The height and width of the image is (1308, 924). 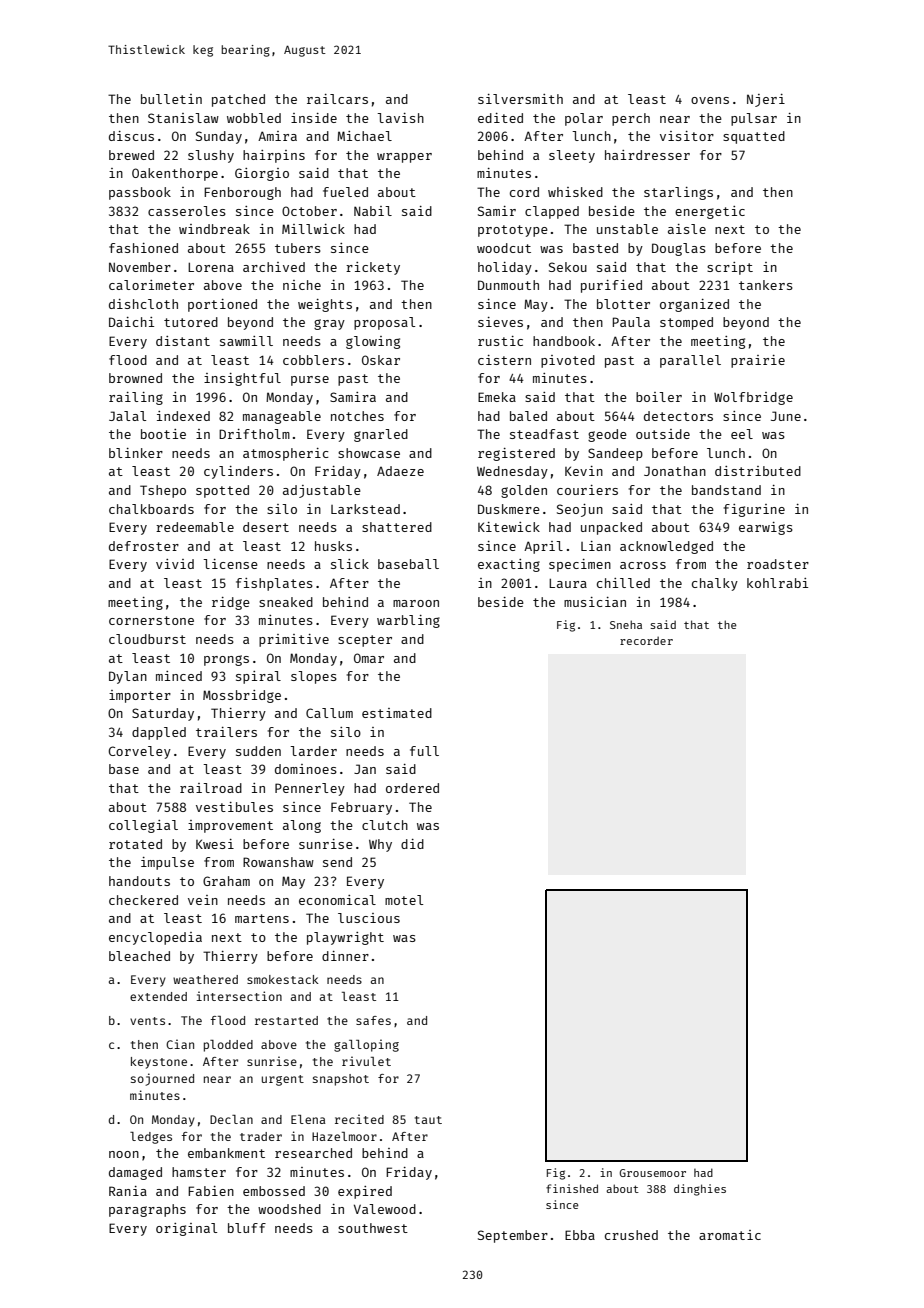 What do you see at coordinates (373, 1020) in the image?
I see `safes` at bounding box center [373, 1020].
